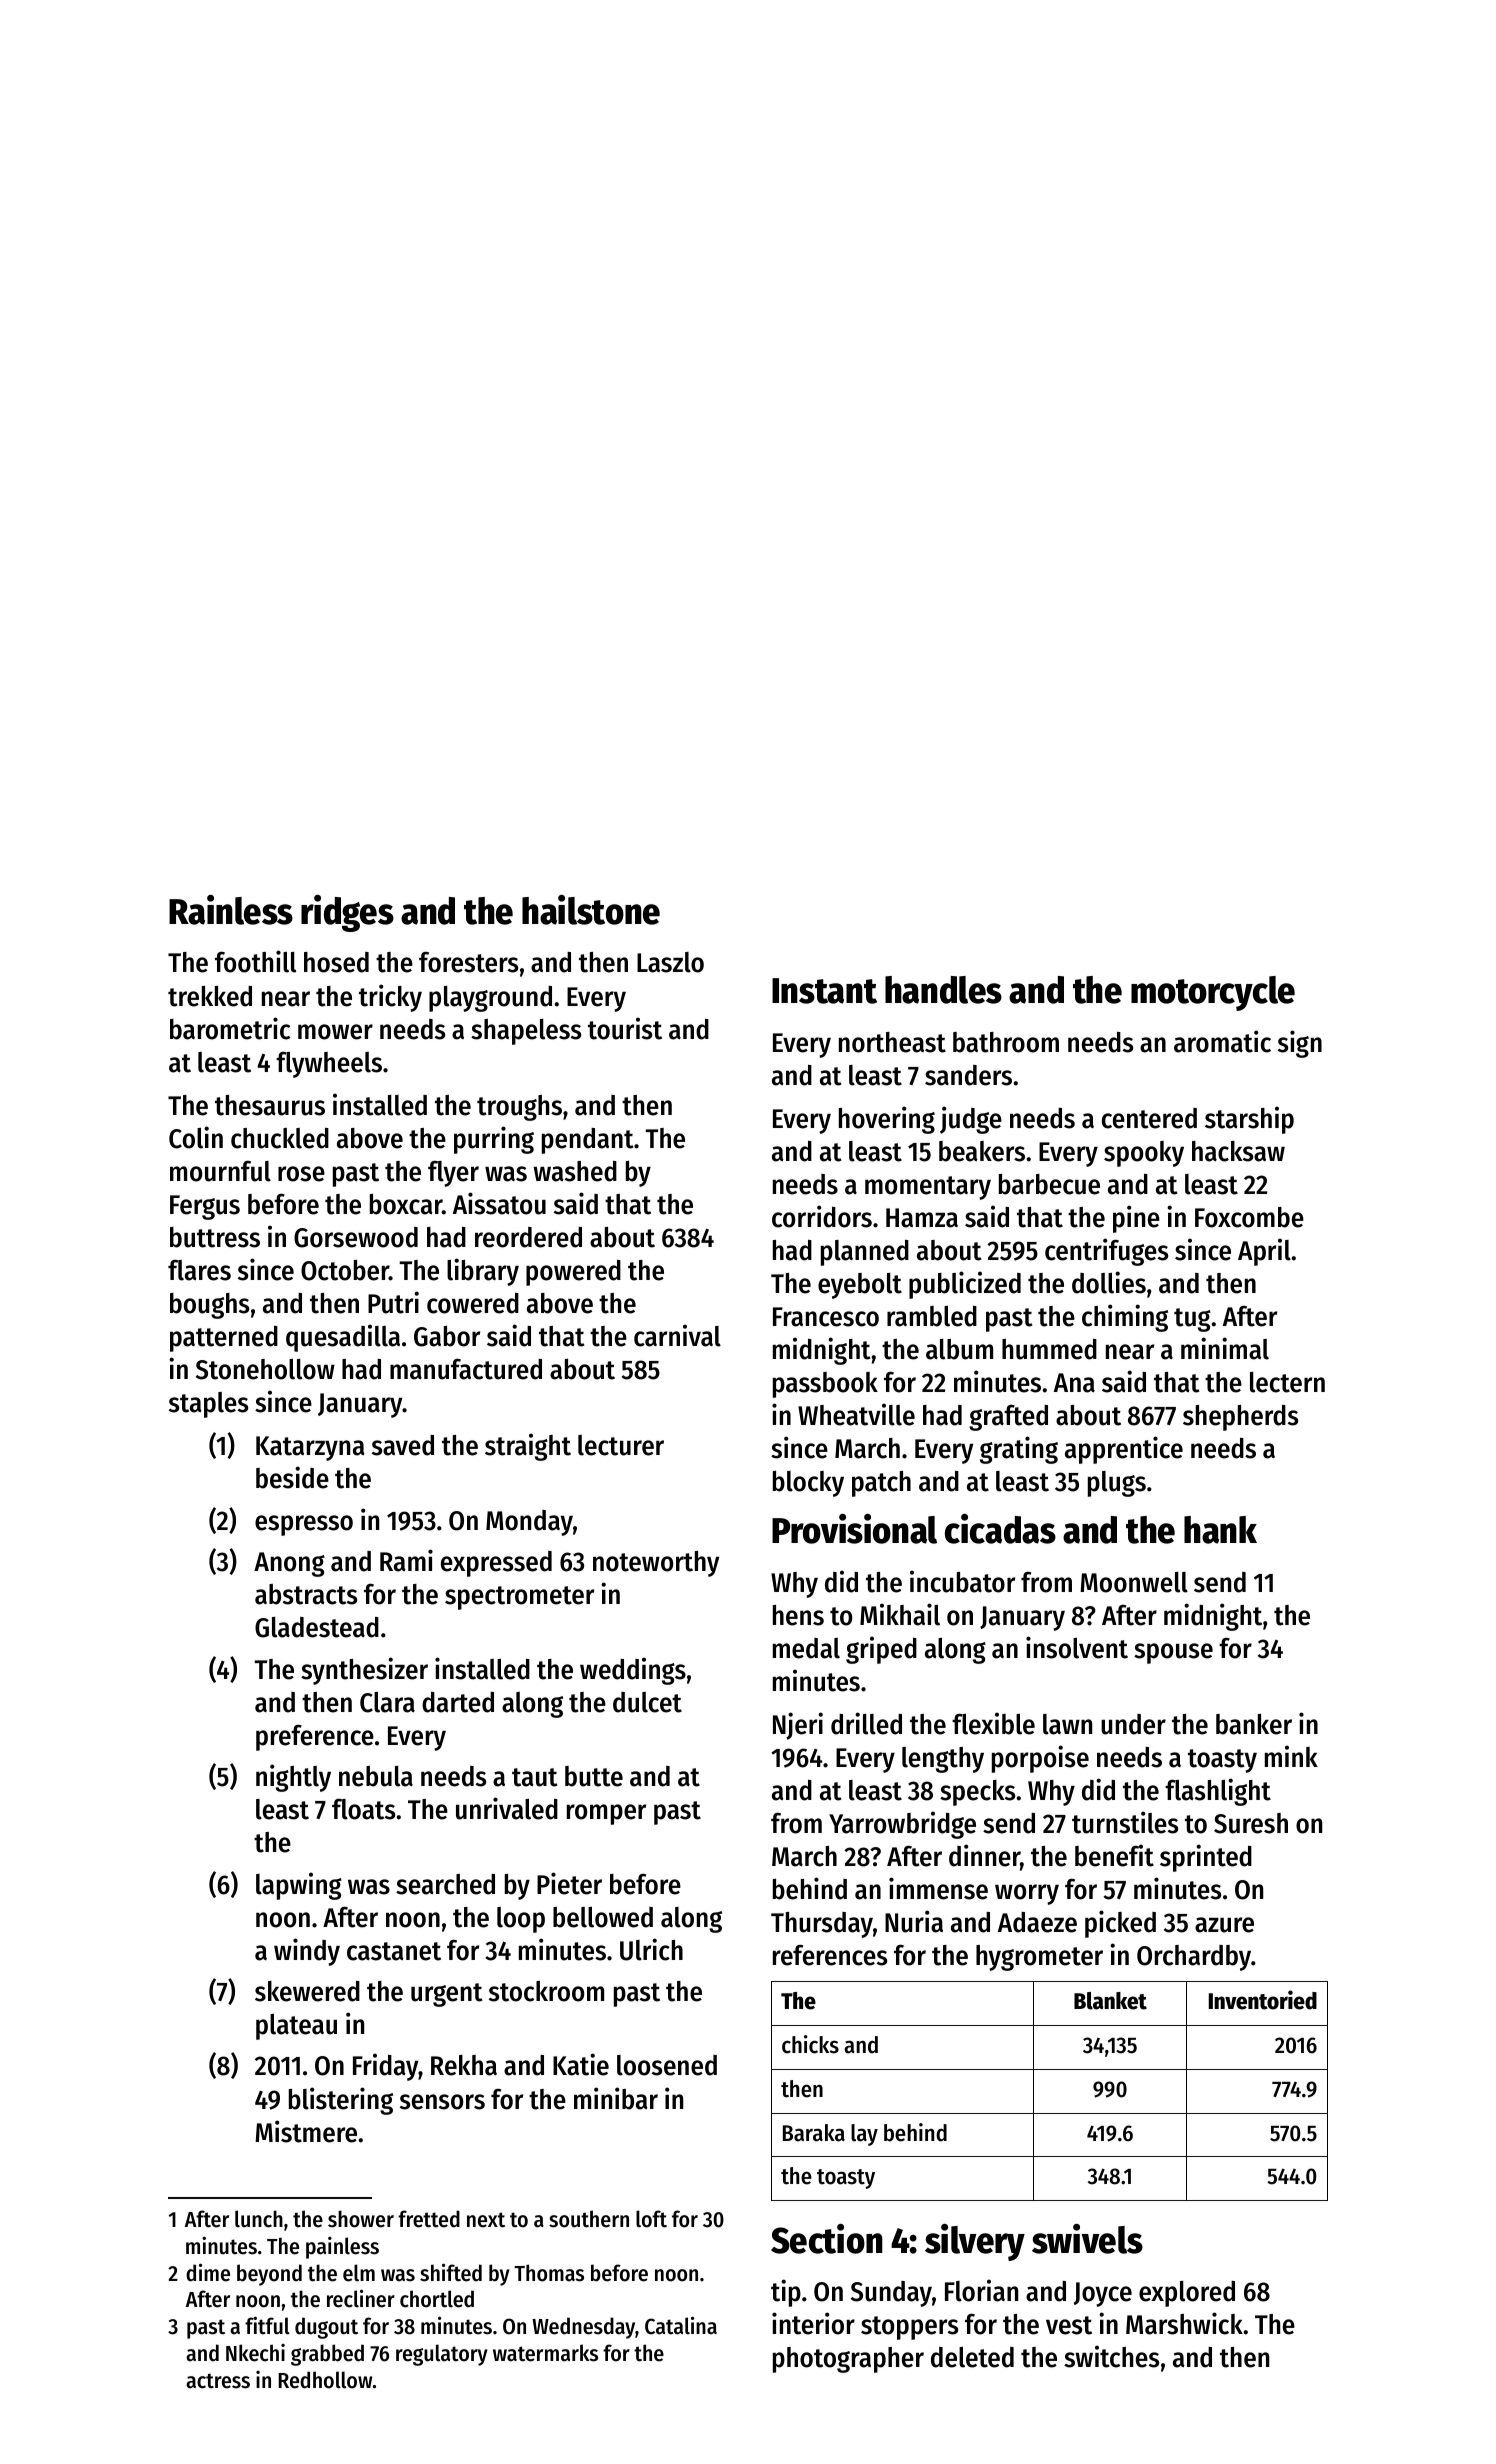 The height and width of the document is (2464, 1496). Describe the element at coordinates (231, 910) in the document. I see `Rainless` at that location.
